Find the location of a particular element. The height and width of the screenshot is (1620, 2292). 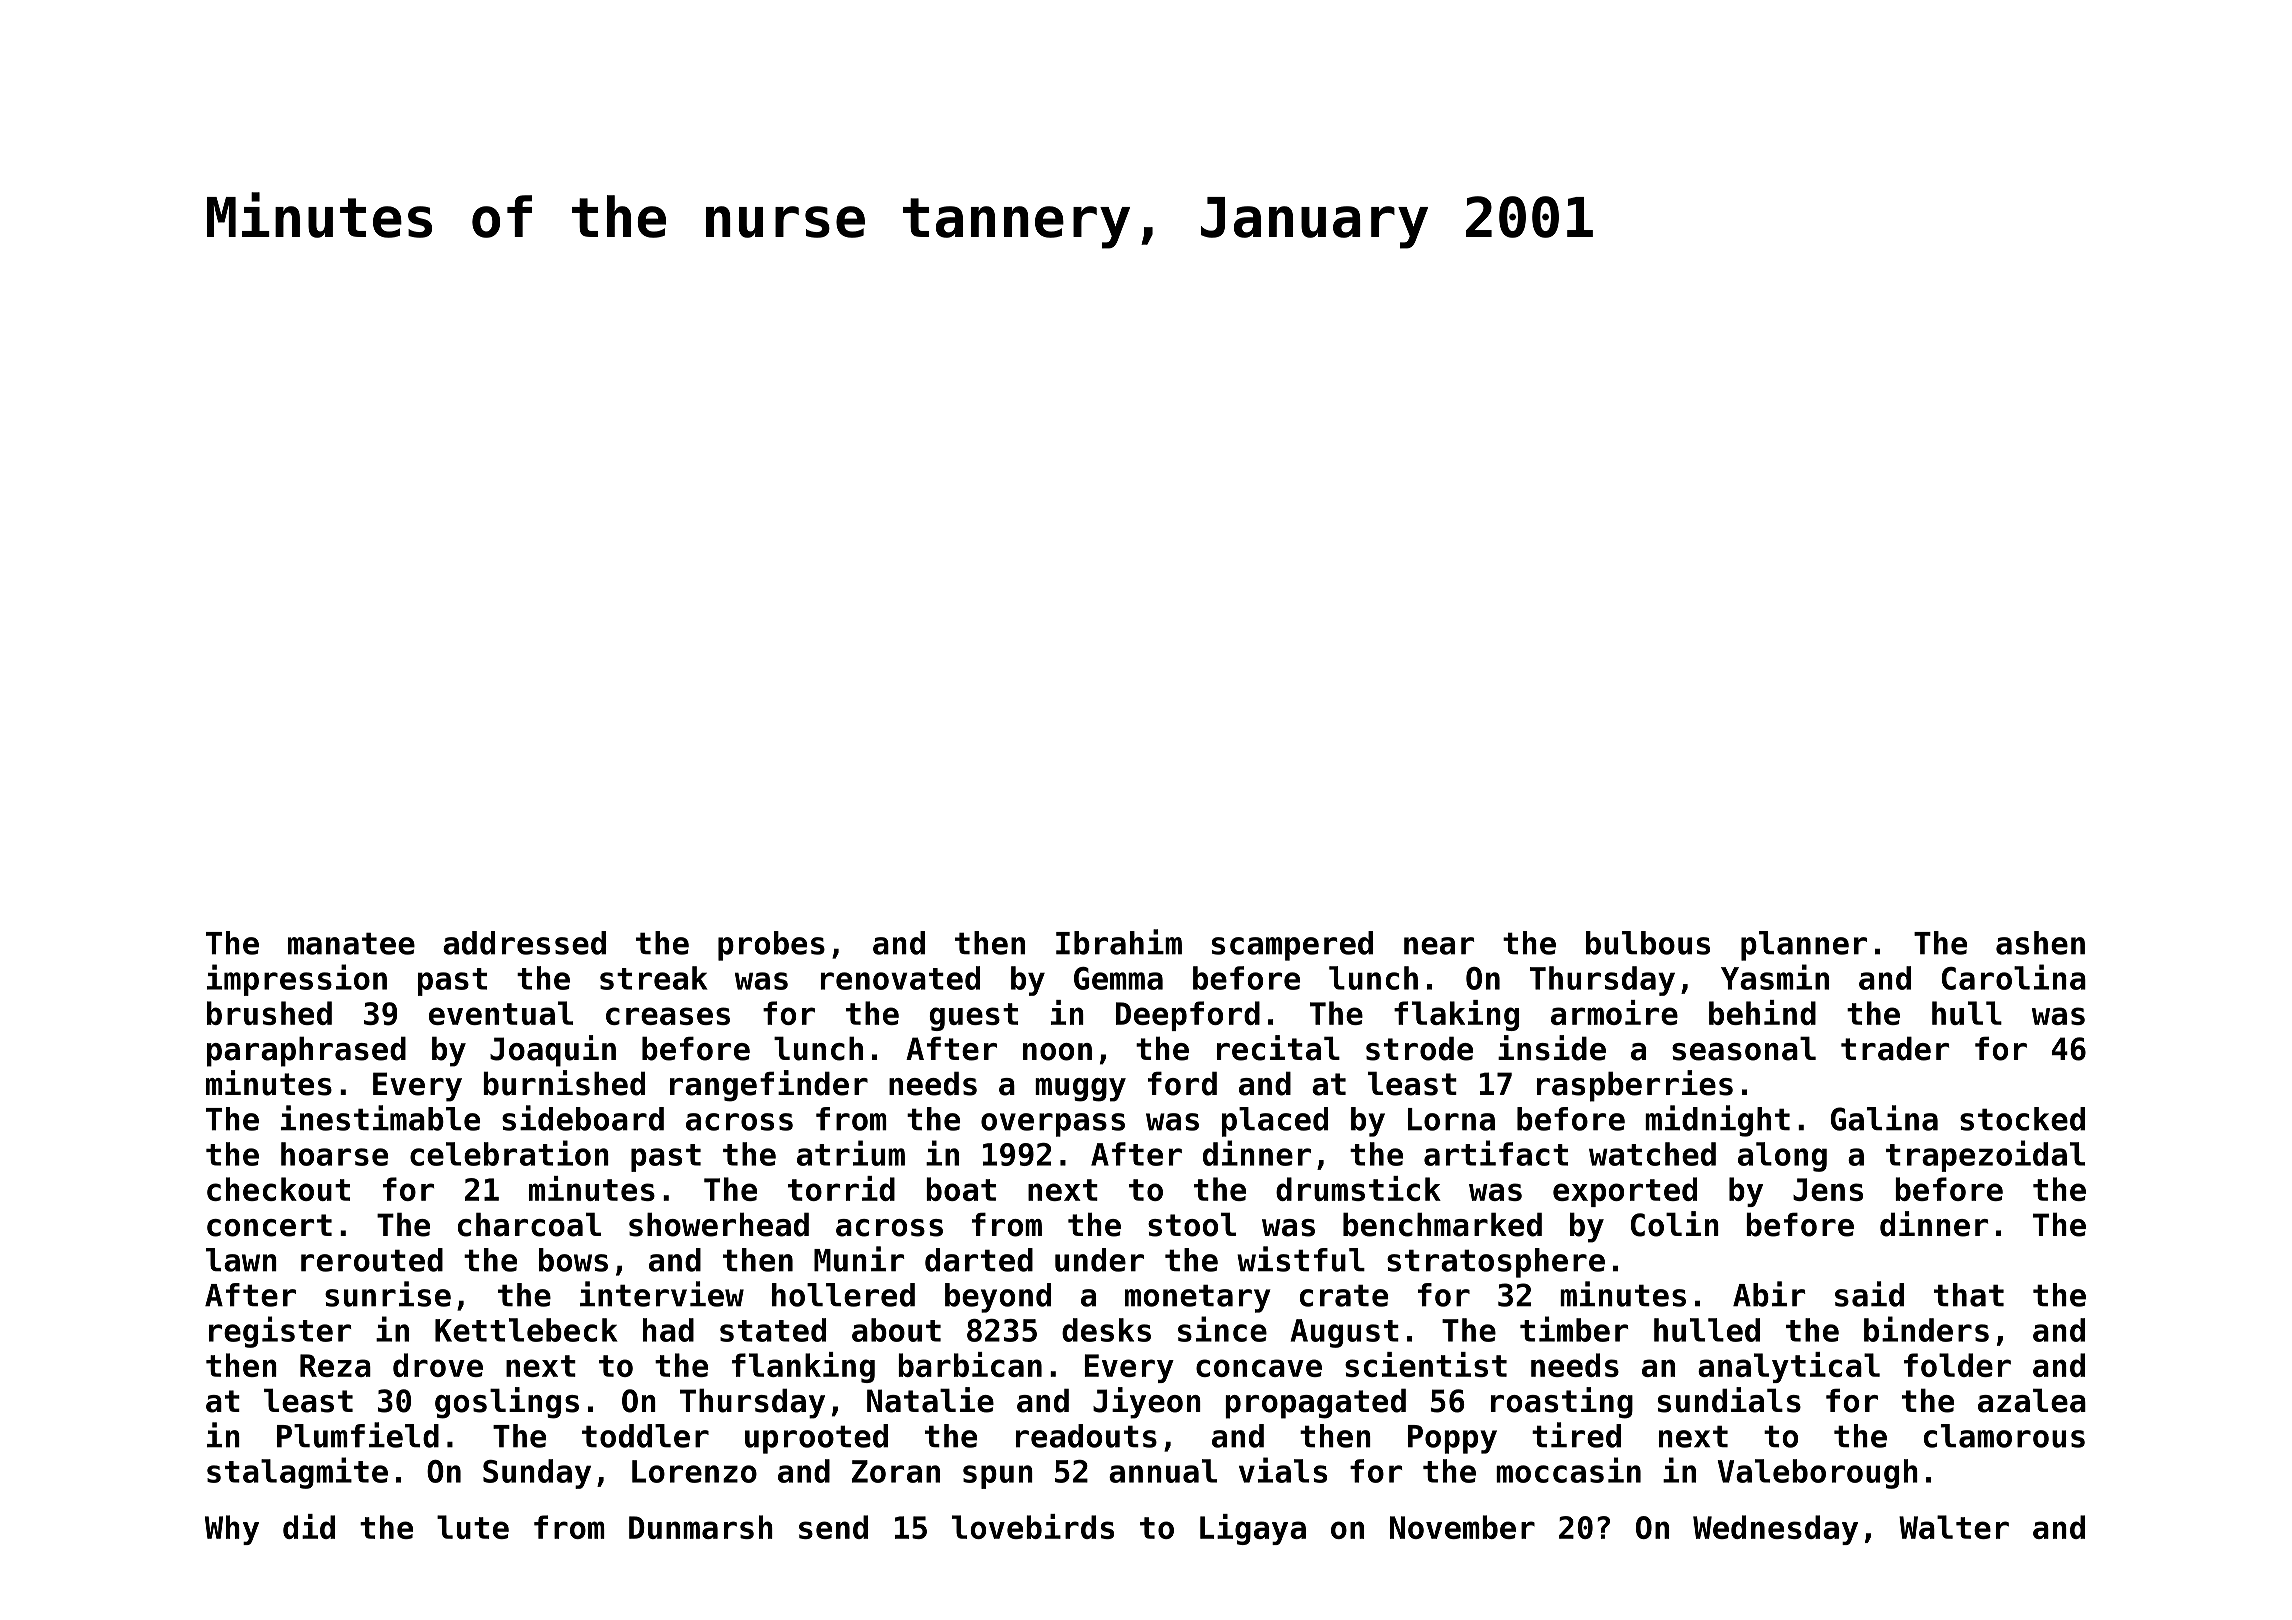

since is located at coordinates (1222, 1329).
